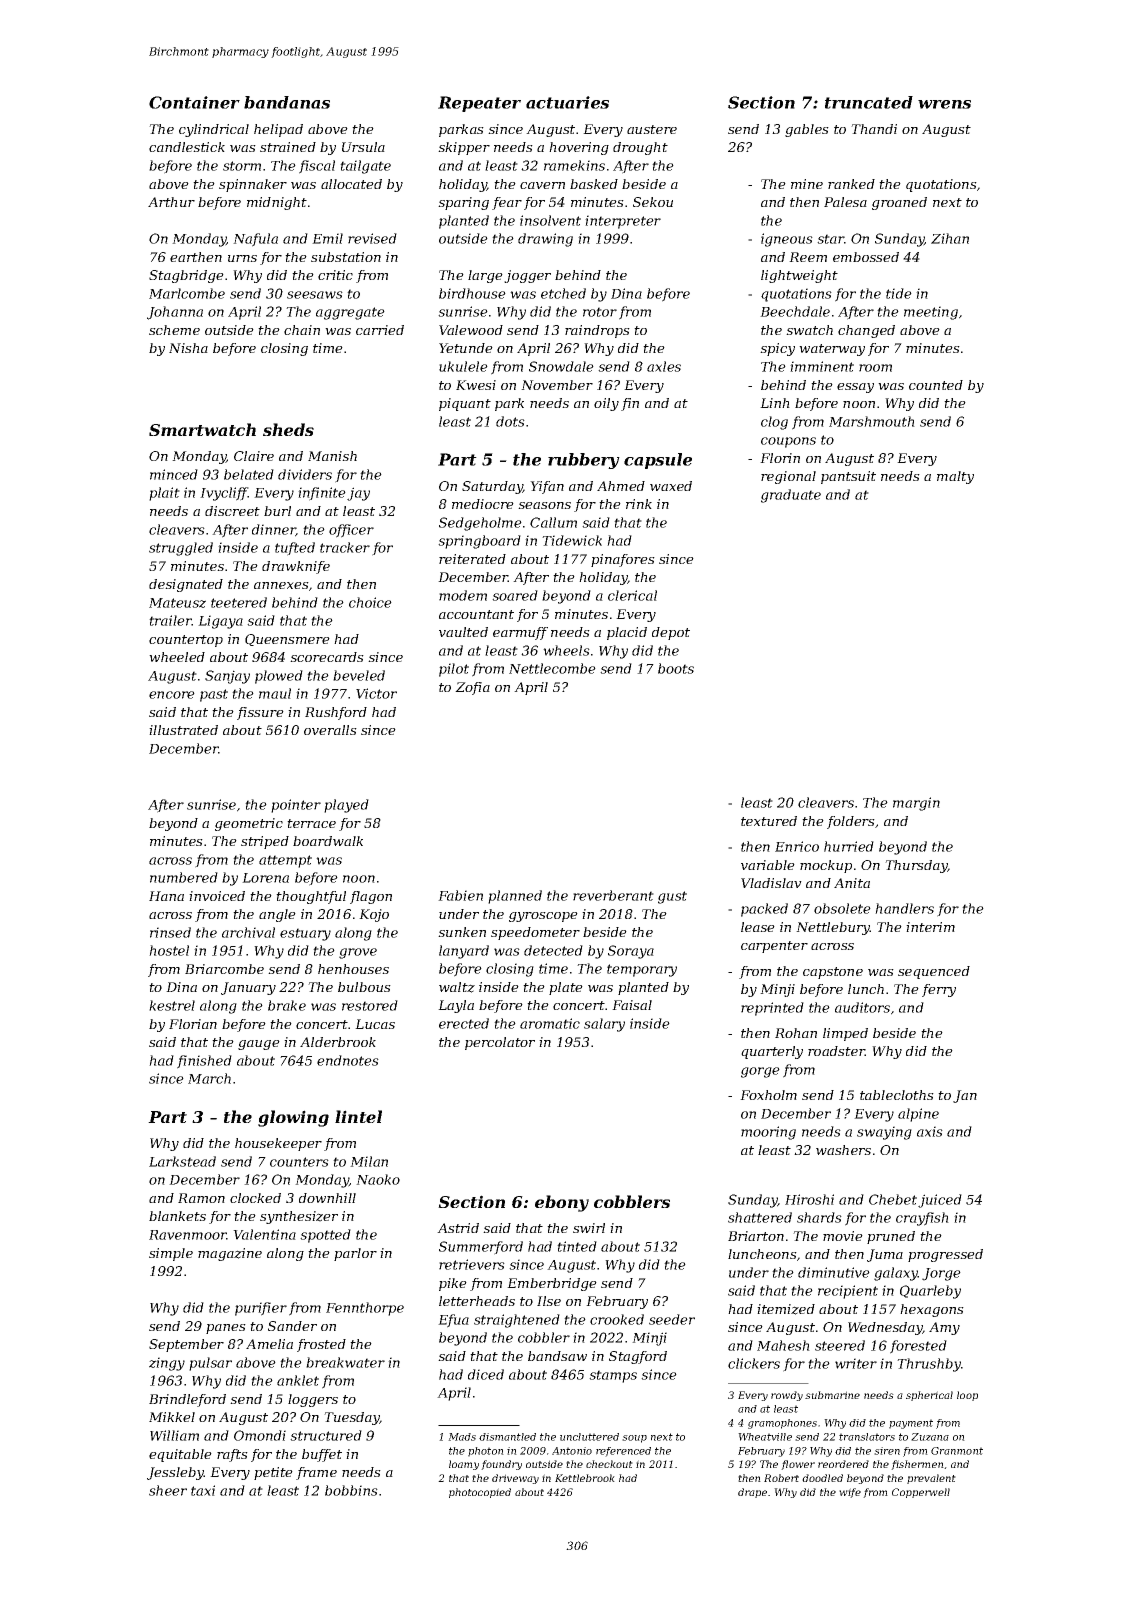 This page has height=1604, width=1134. I want to click on counted, so click(936, 385).
